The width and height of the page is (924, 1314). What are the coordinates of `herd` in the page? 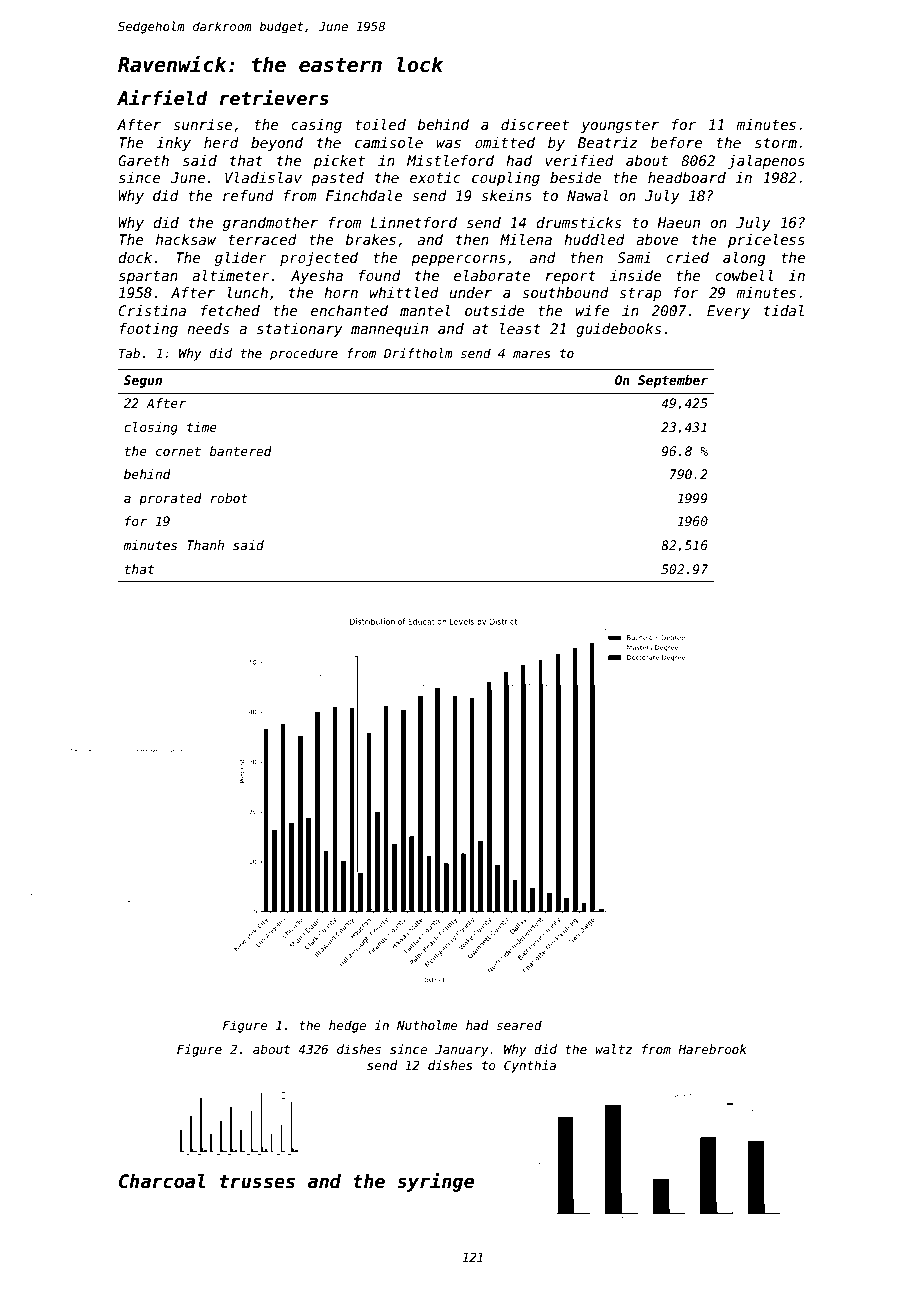 It's located at (221, 142).
